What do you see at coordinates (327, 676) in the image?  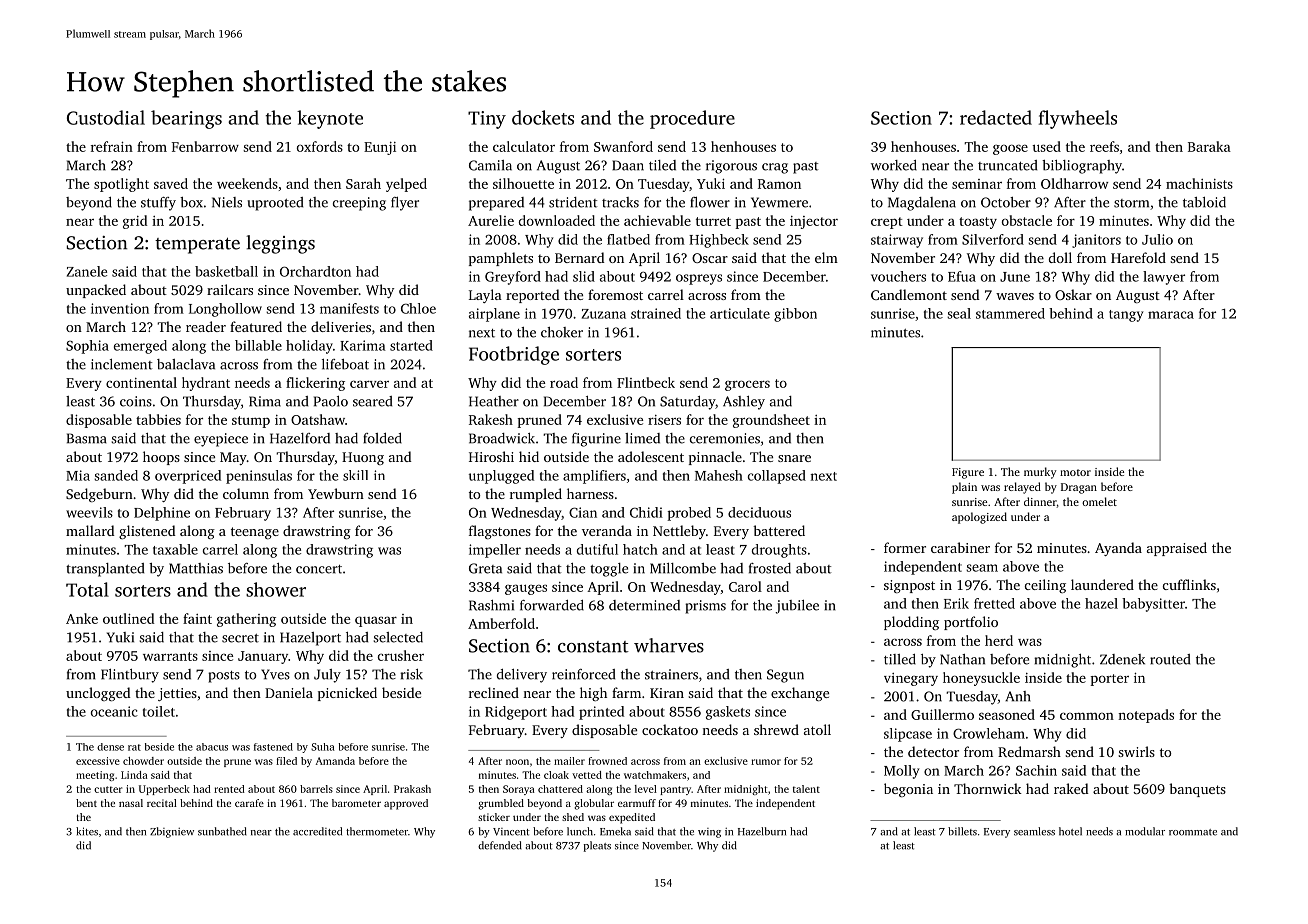 I see `July` at bounding box center [327, 676].
